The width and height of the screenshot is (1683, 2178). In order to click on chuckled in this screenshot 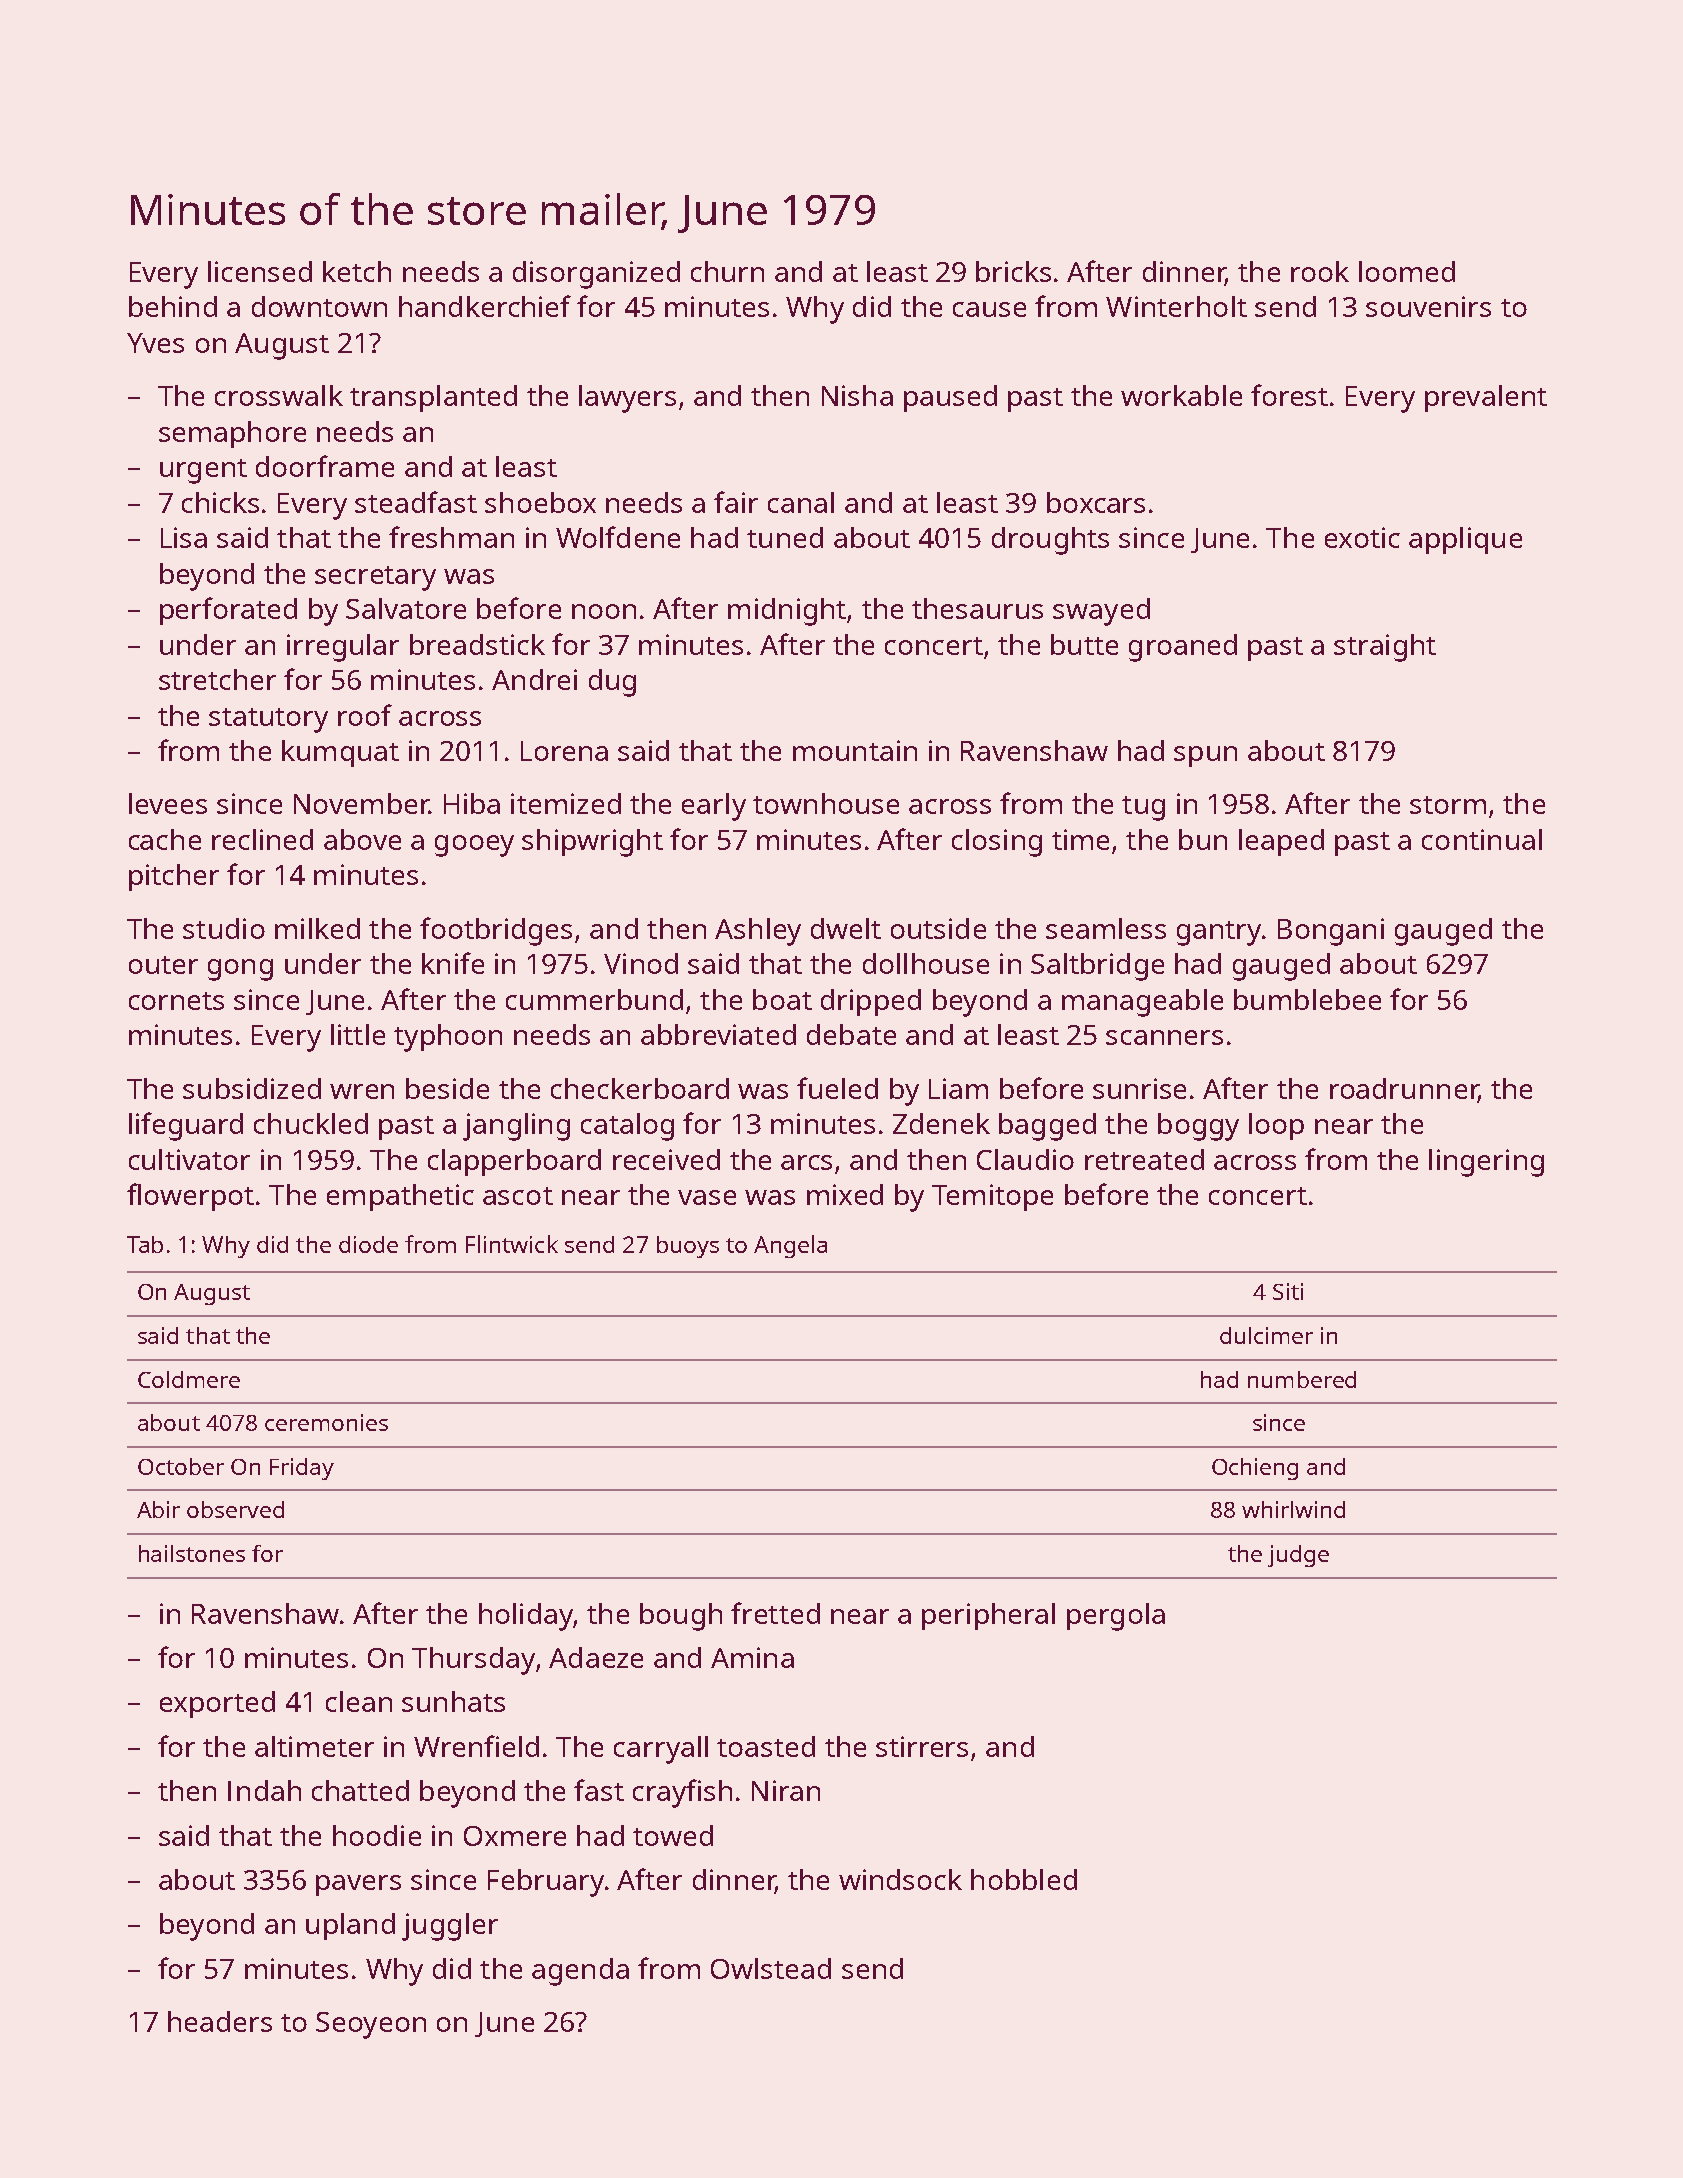, I will do `click(311, 1123)`.
